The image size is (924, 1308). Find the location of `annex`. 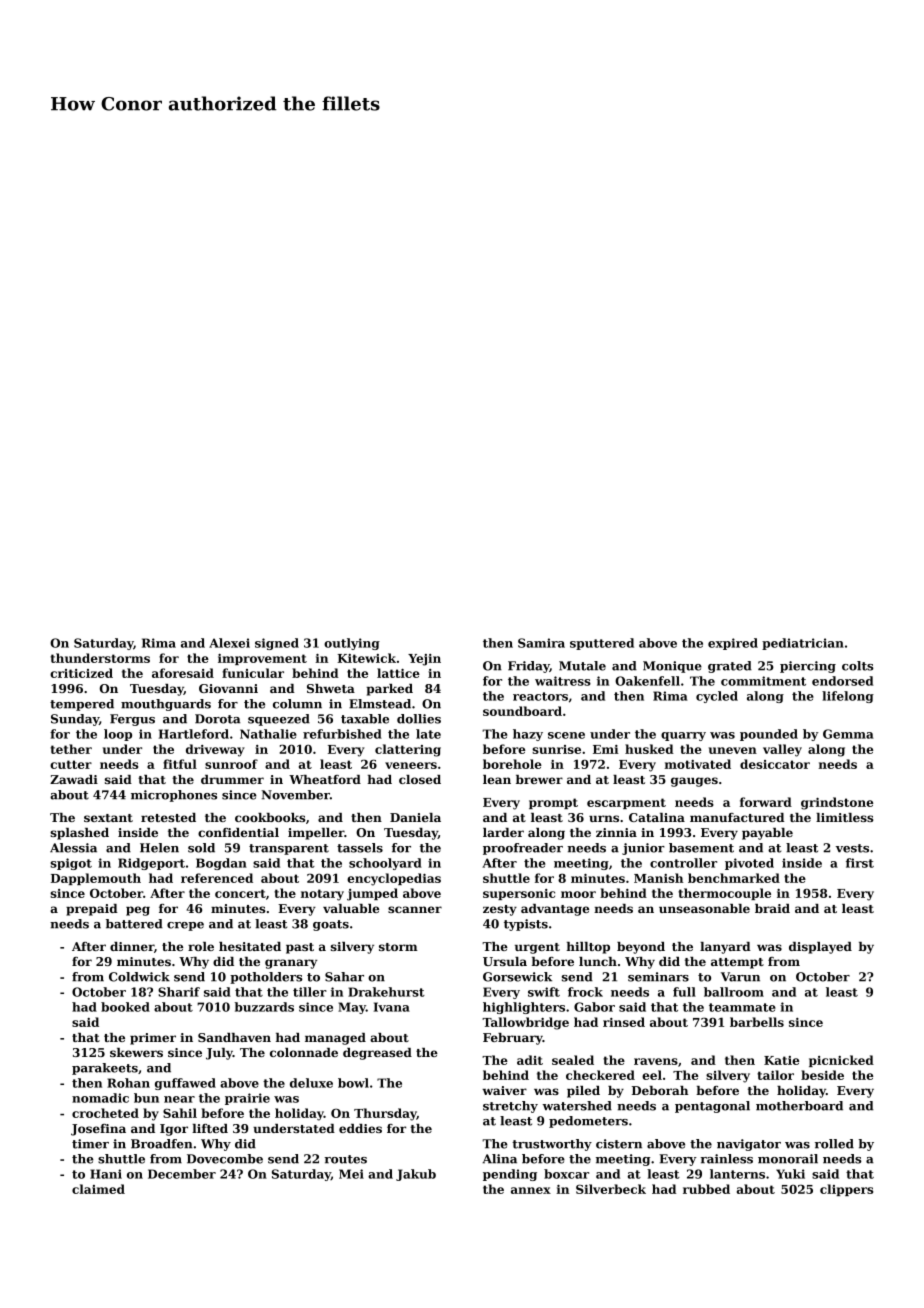

annex is located at coordinates (531, 1190).
